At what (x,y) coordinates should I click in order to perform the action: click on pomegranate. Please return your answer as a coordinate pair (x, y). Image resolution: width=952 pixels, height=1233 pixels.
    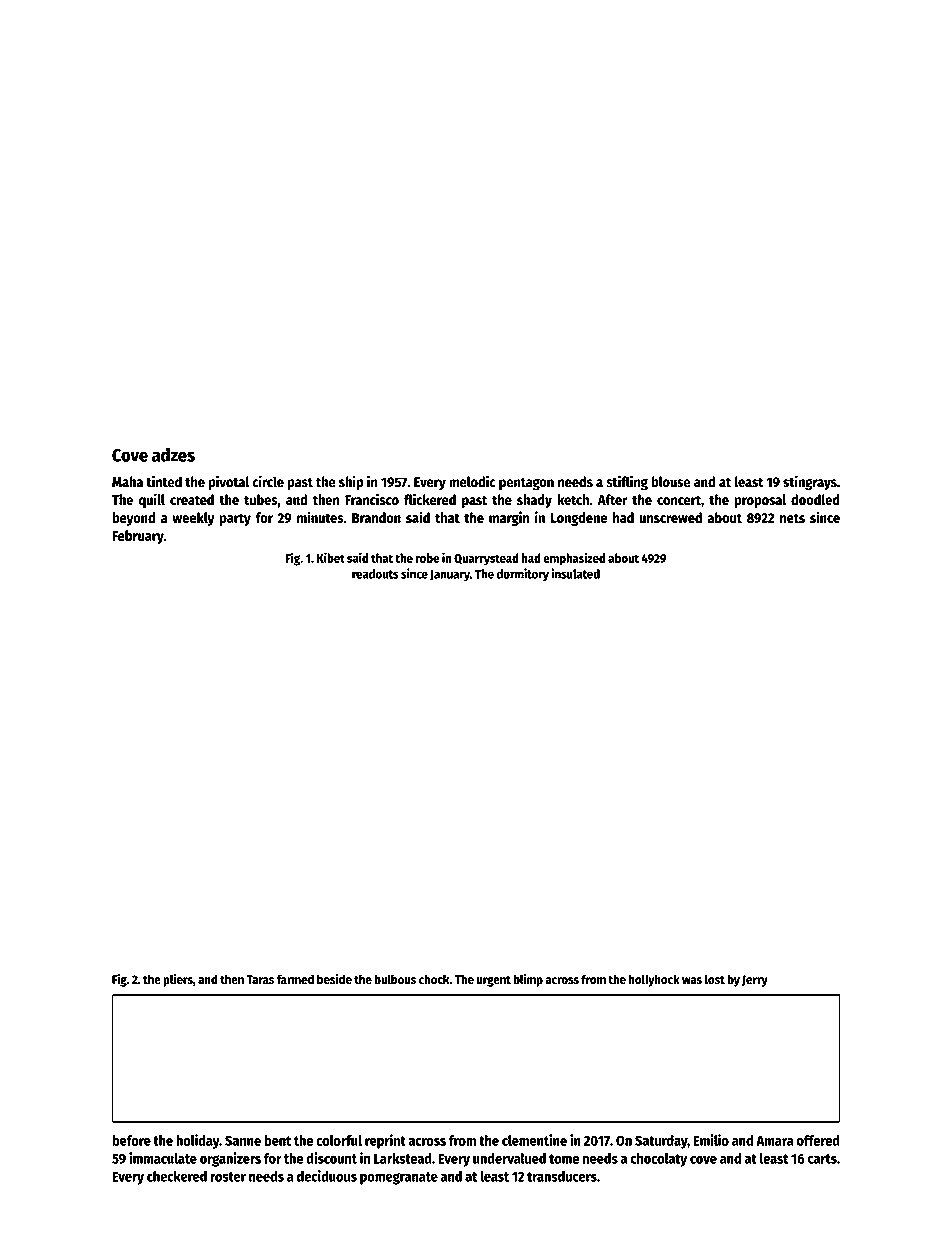
    Looking at the image, I should click on (399, 1178).
